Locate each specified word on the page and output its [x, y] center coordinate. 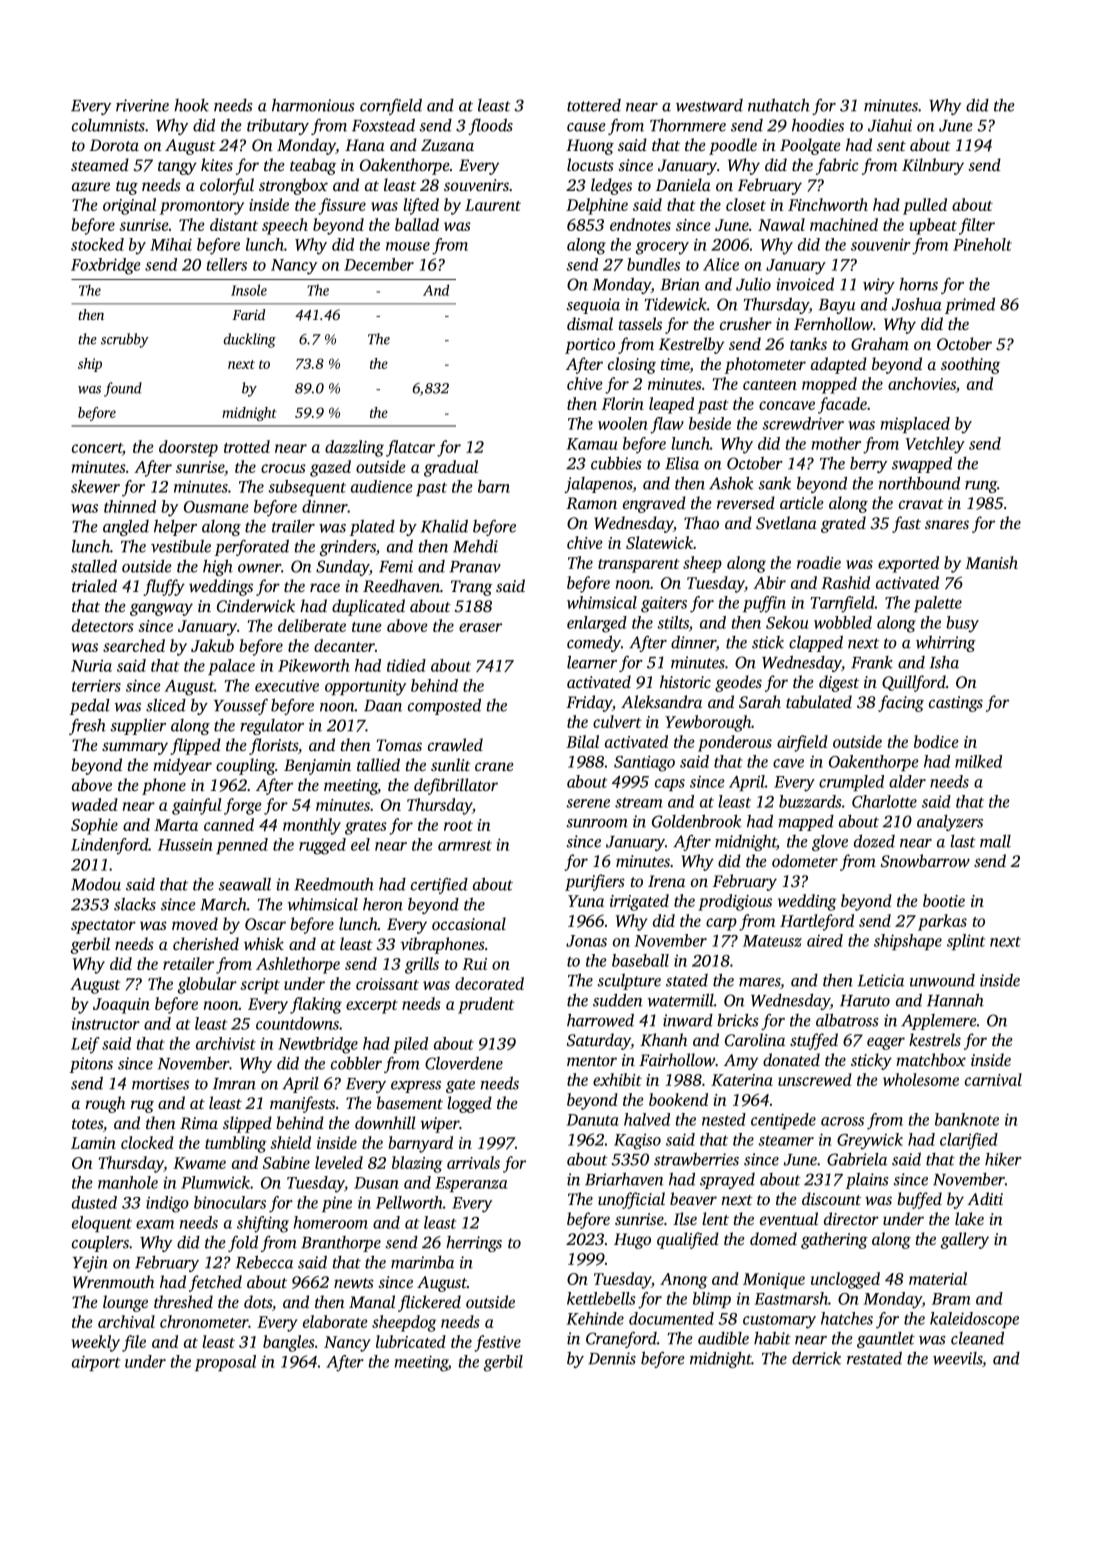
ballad [417, 224]
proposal [225, 1363]
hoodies [818, 125]
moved [195, 923]
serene [588, 803]
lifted [421, 206]
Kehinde [595, 1318]
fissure [342, 206]
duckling [249, 340]
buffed [919, 1200]
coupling [245, 766]
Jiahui [890, 125]
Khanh [663, 1040]
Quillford [914, 683]
